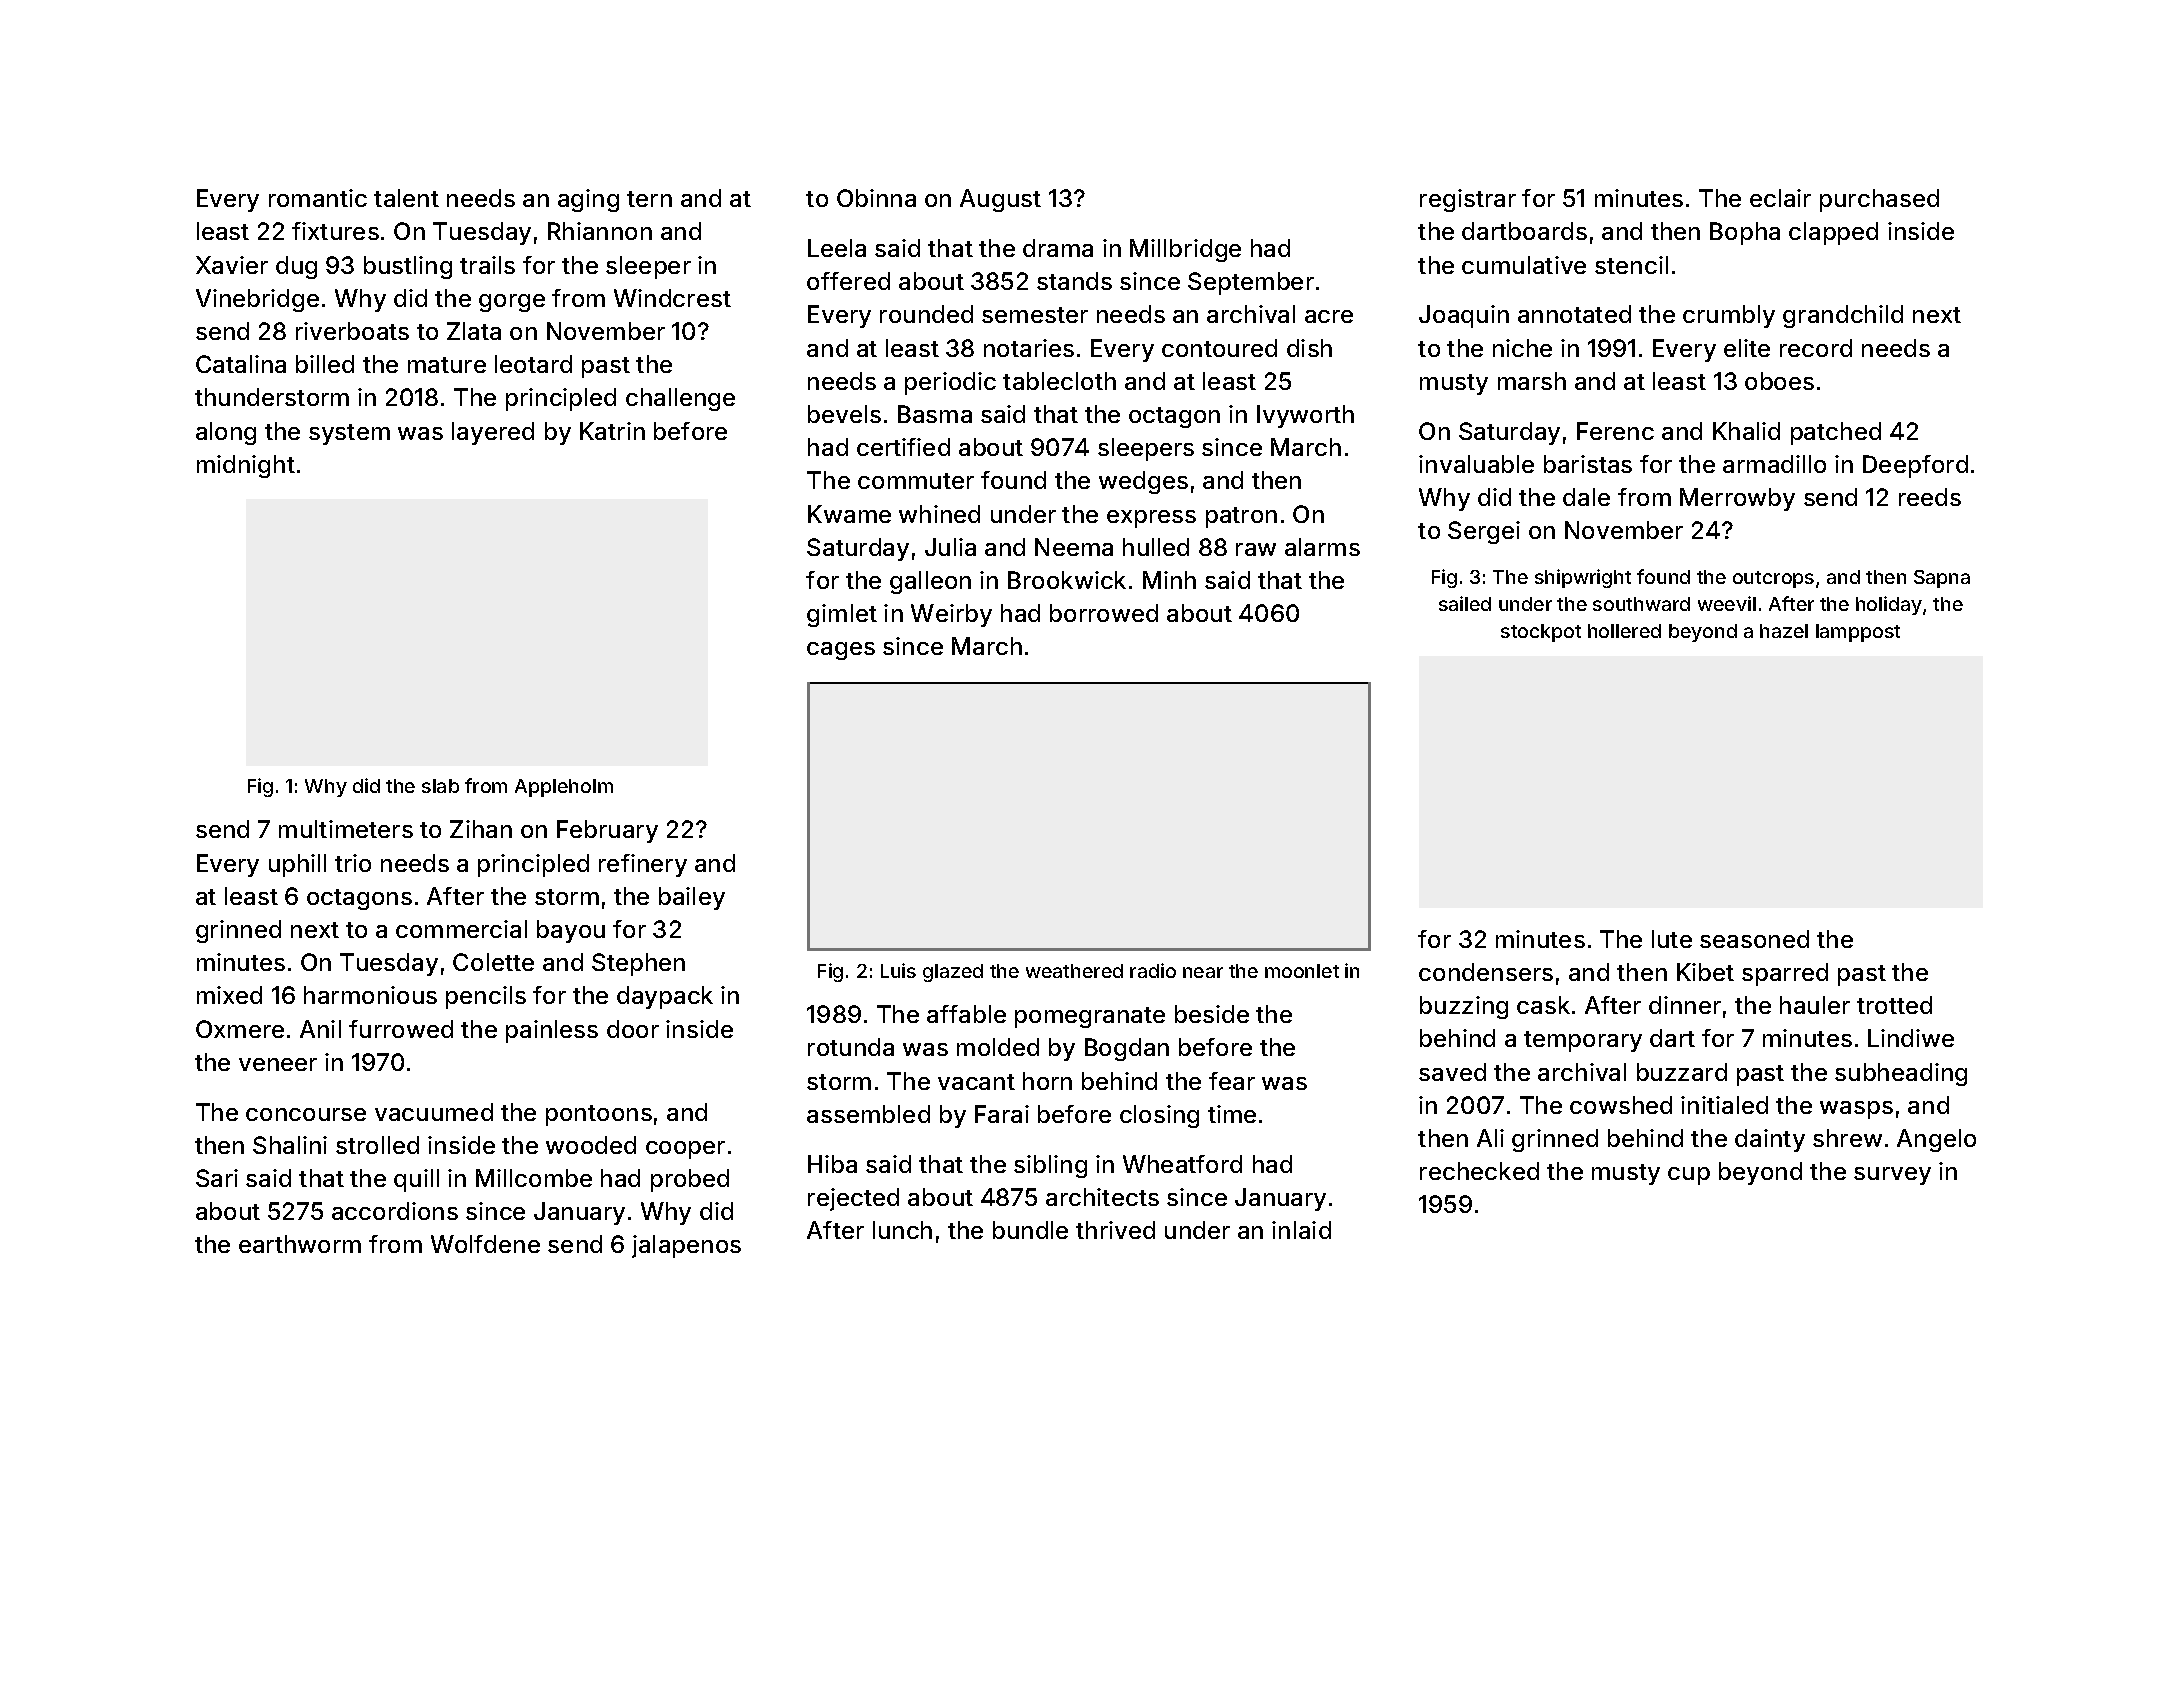 The width and height of the document is (2178, 1683). I want to click on Appleholm, so click(564, 788).
